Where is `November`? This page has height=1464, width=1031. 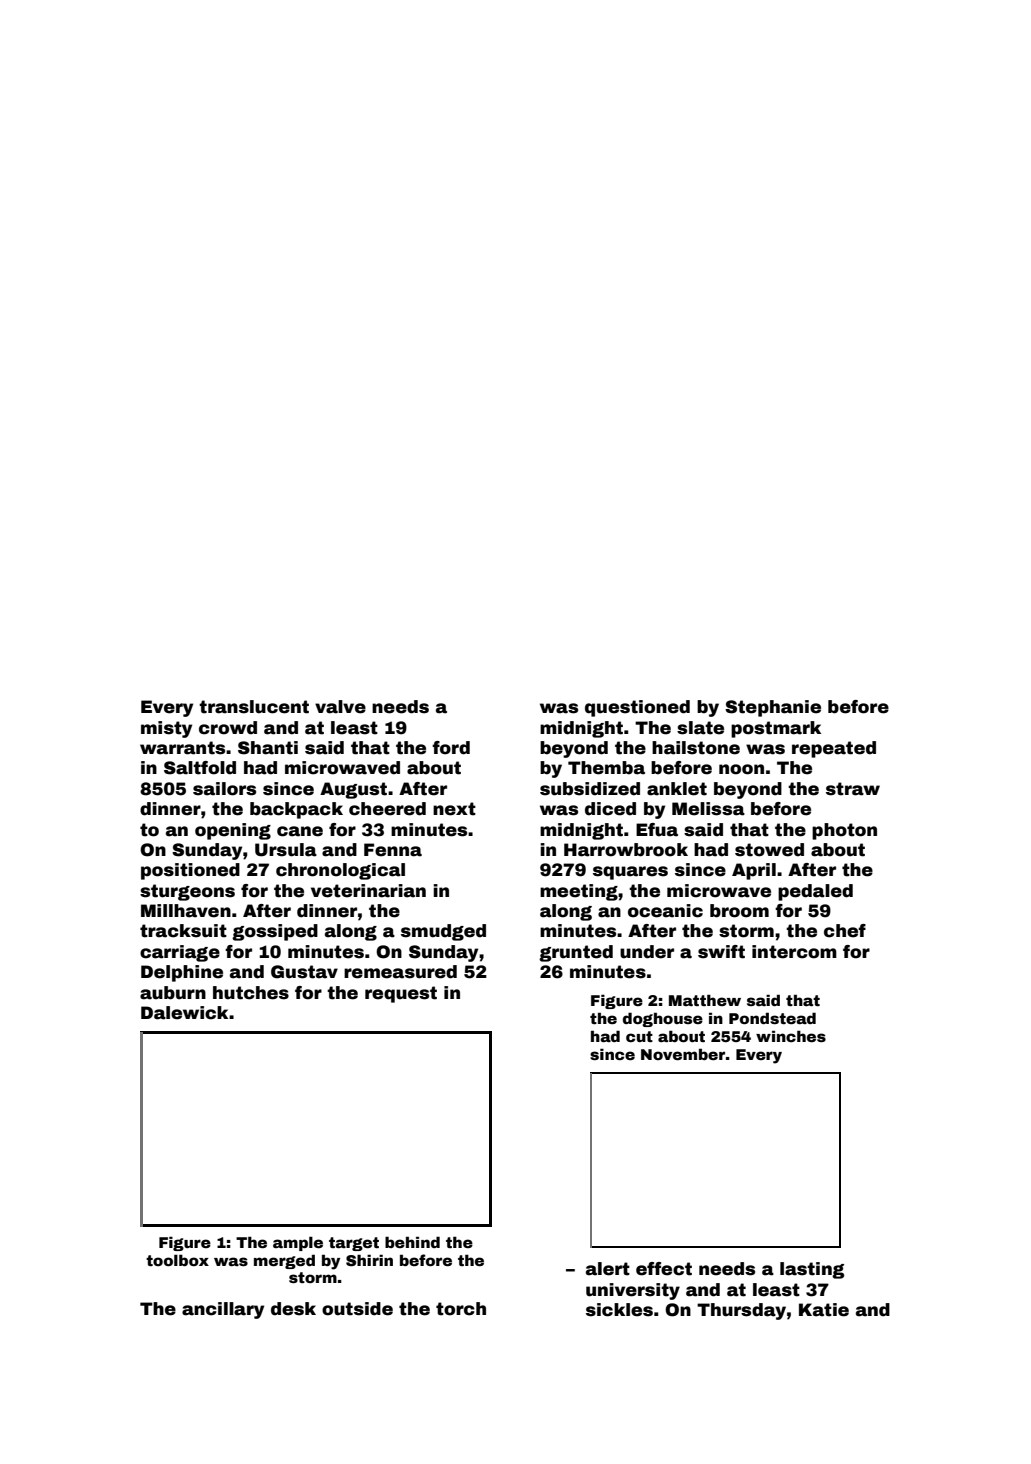
November is located at coordinates (683, 1054).
